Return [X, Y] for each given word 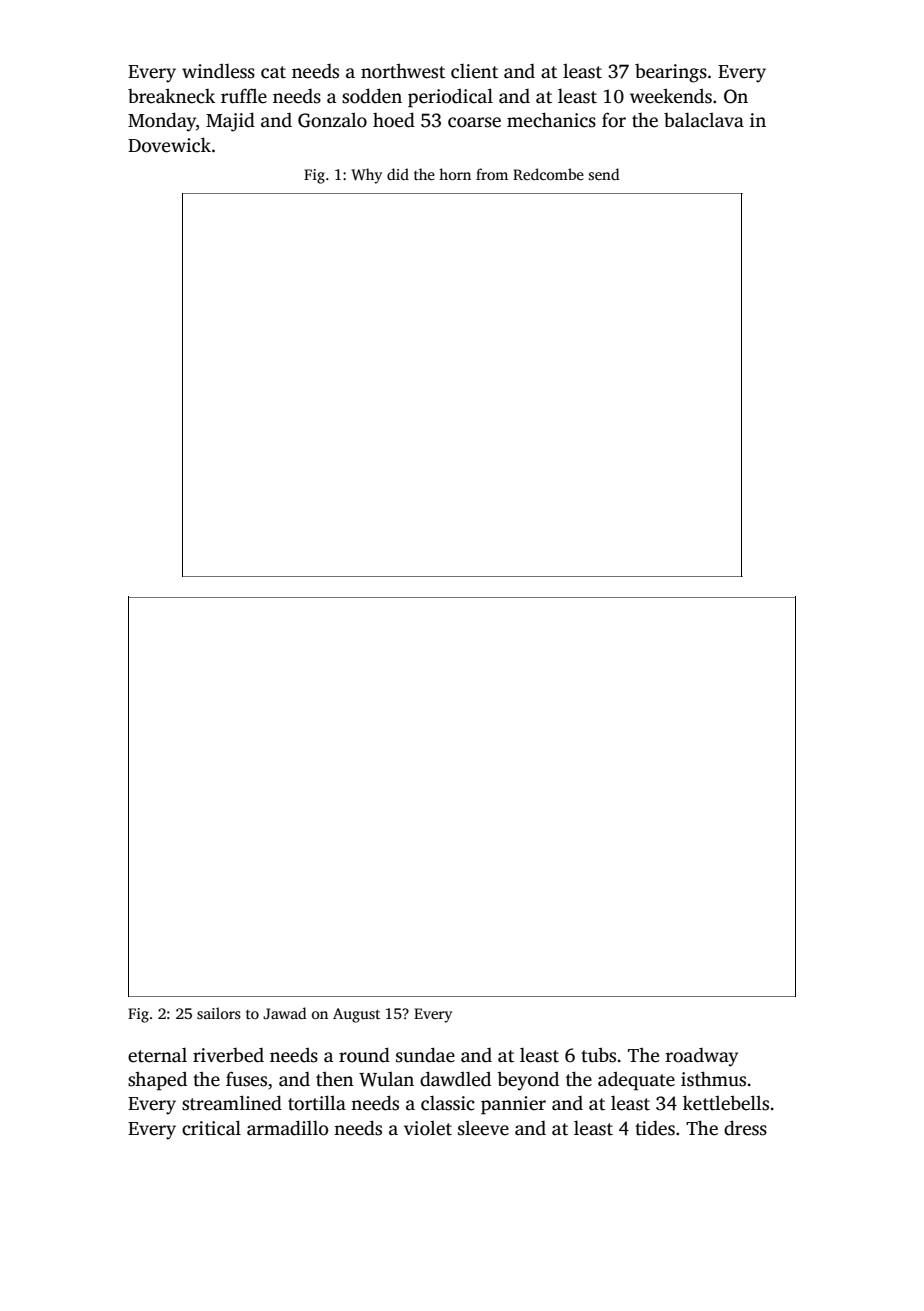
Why [366, 176]
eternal [157, 1055]
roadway [702, 1057]
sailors [219, 1013]
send [604, 174]
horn [455, 174]
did [398, 174]
